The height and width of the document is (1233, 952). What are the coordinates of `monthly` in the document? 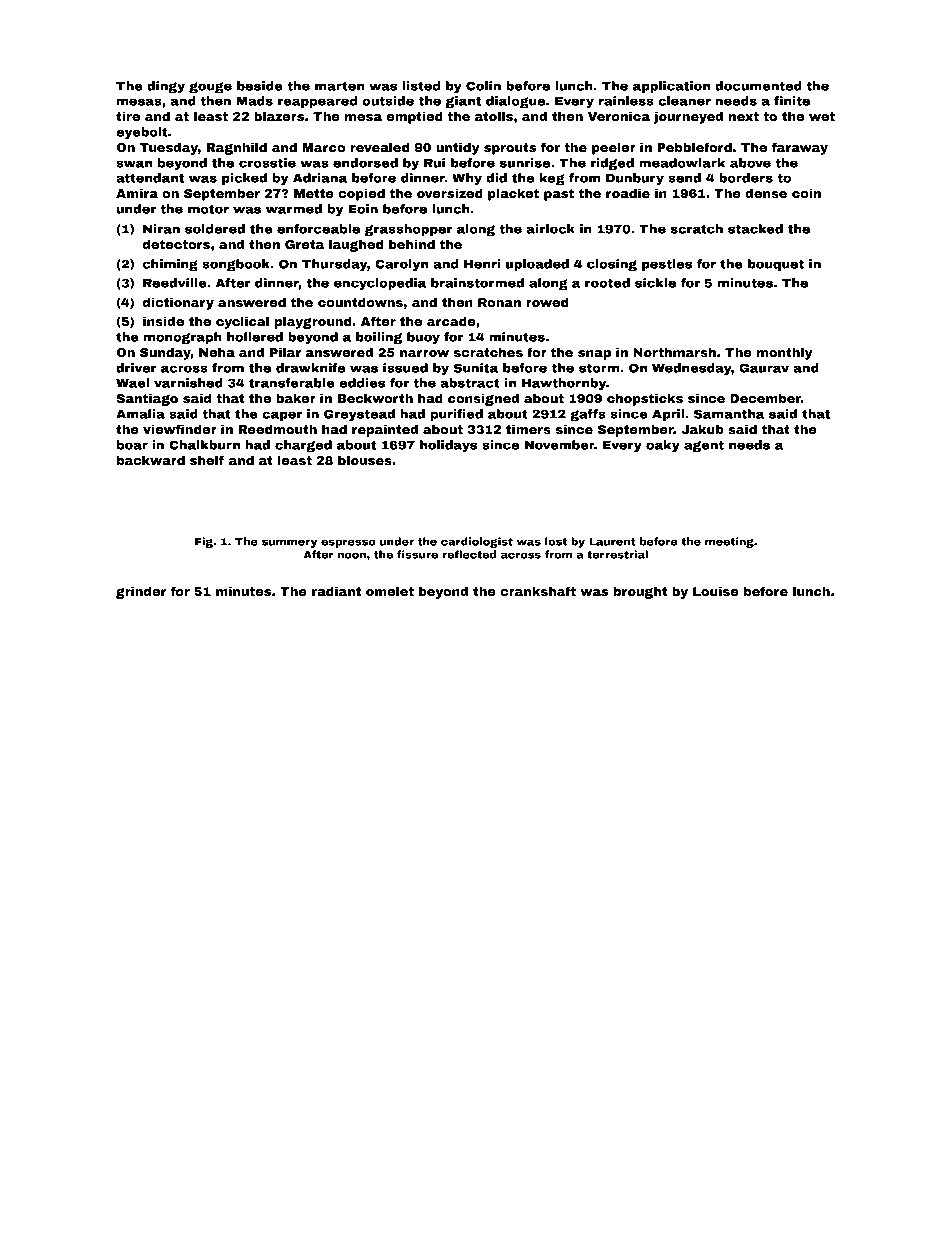 It's located at (785, 353).
